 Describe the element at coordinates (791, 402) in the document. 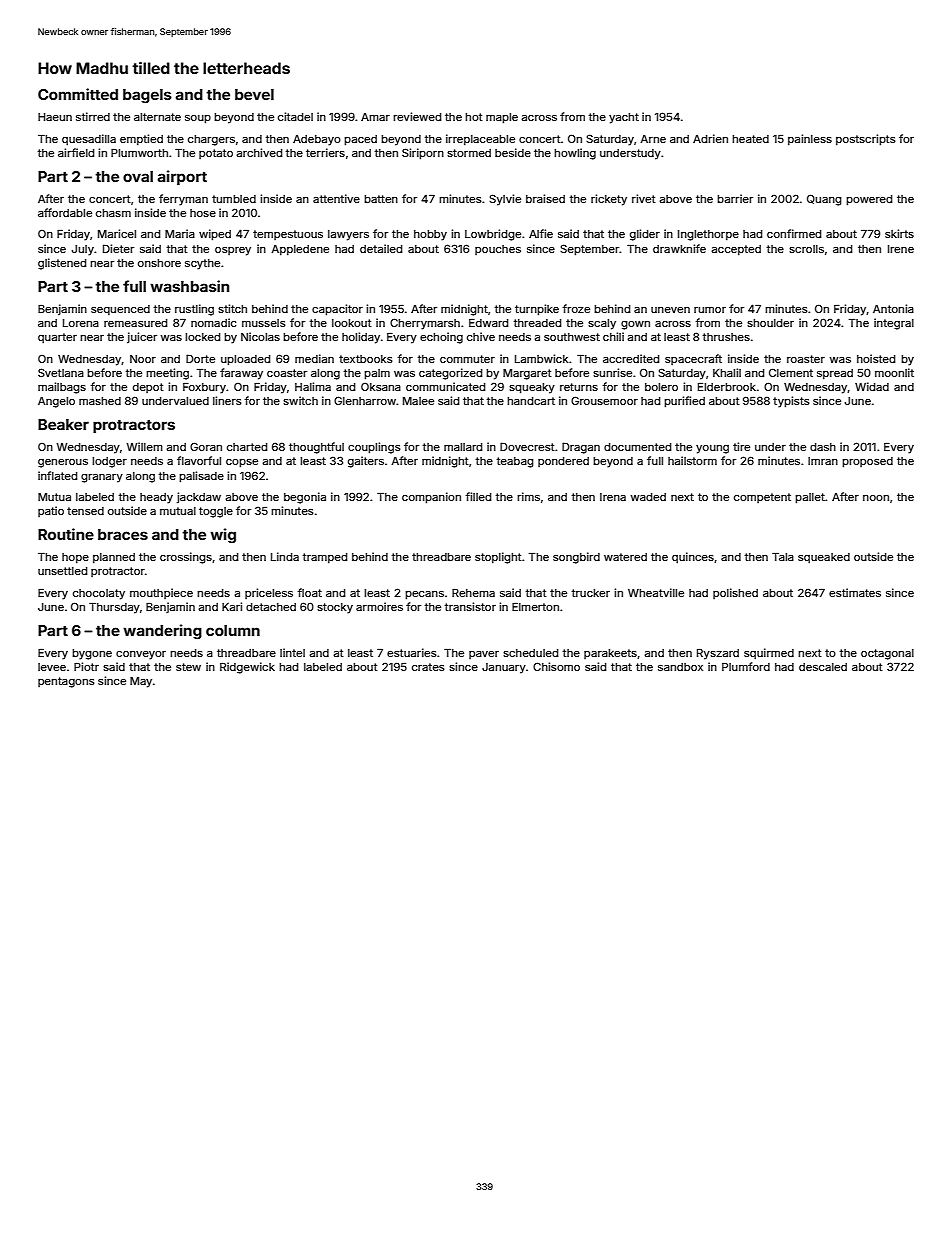

I see `typists` at that location.
